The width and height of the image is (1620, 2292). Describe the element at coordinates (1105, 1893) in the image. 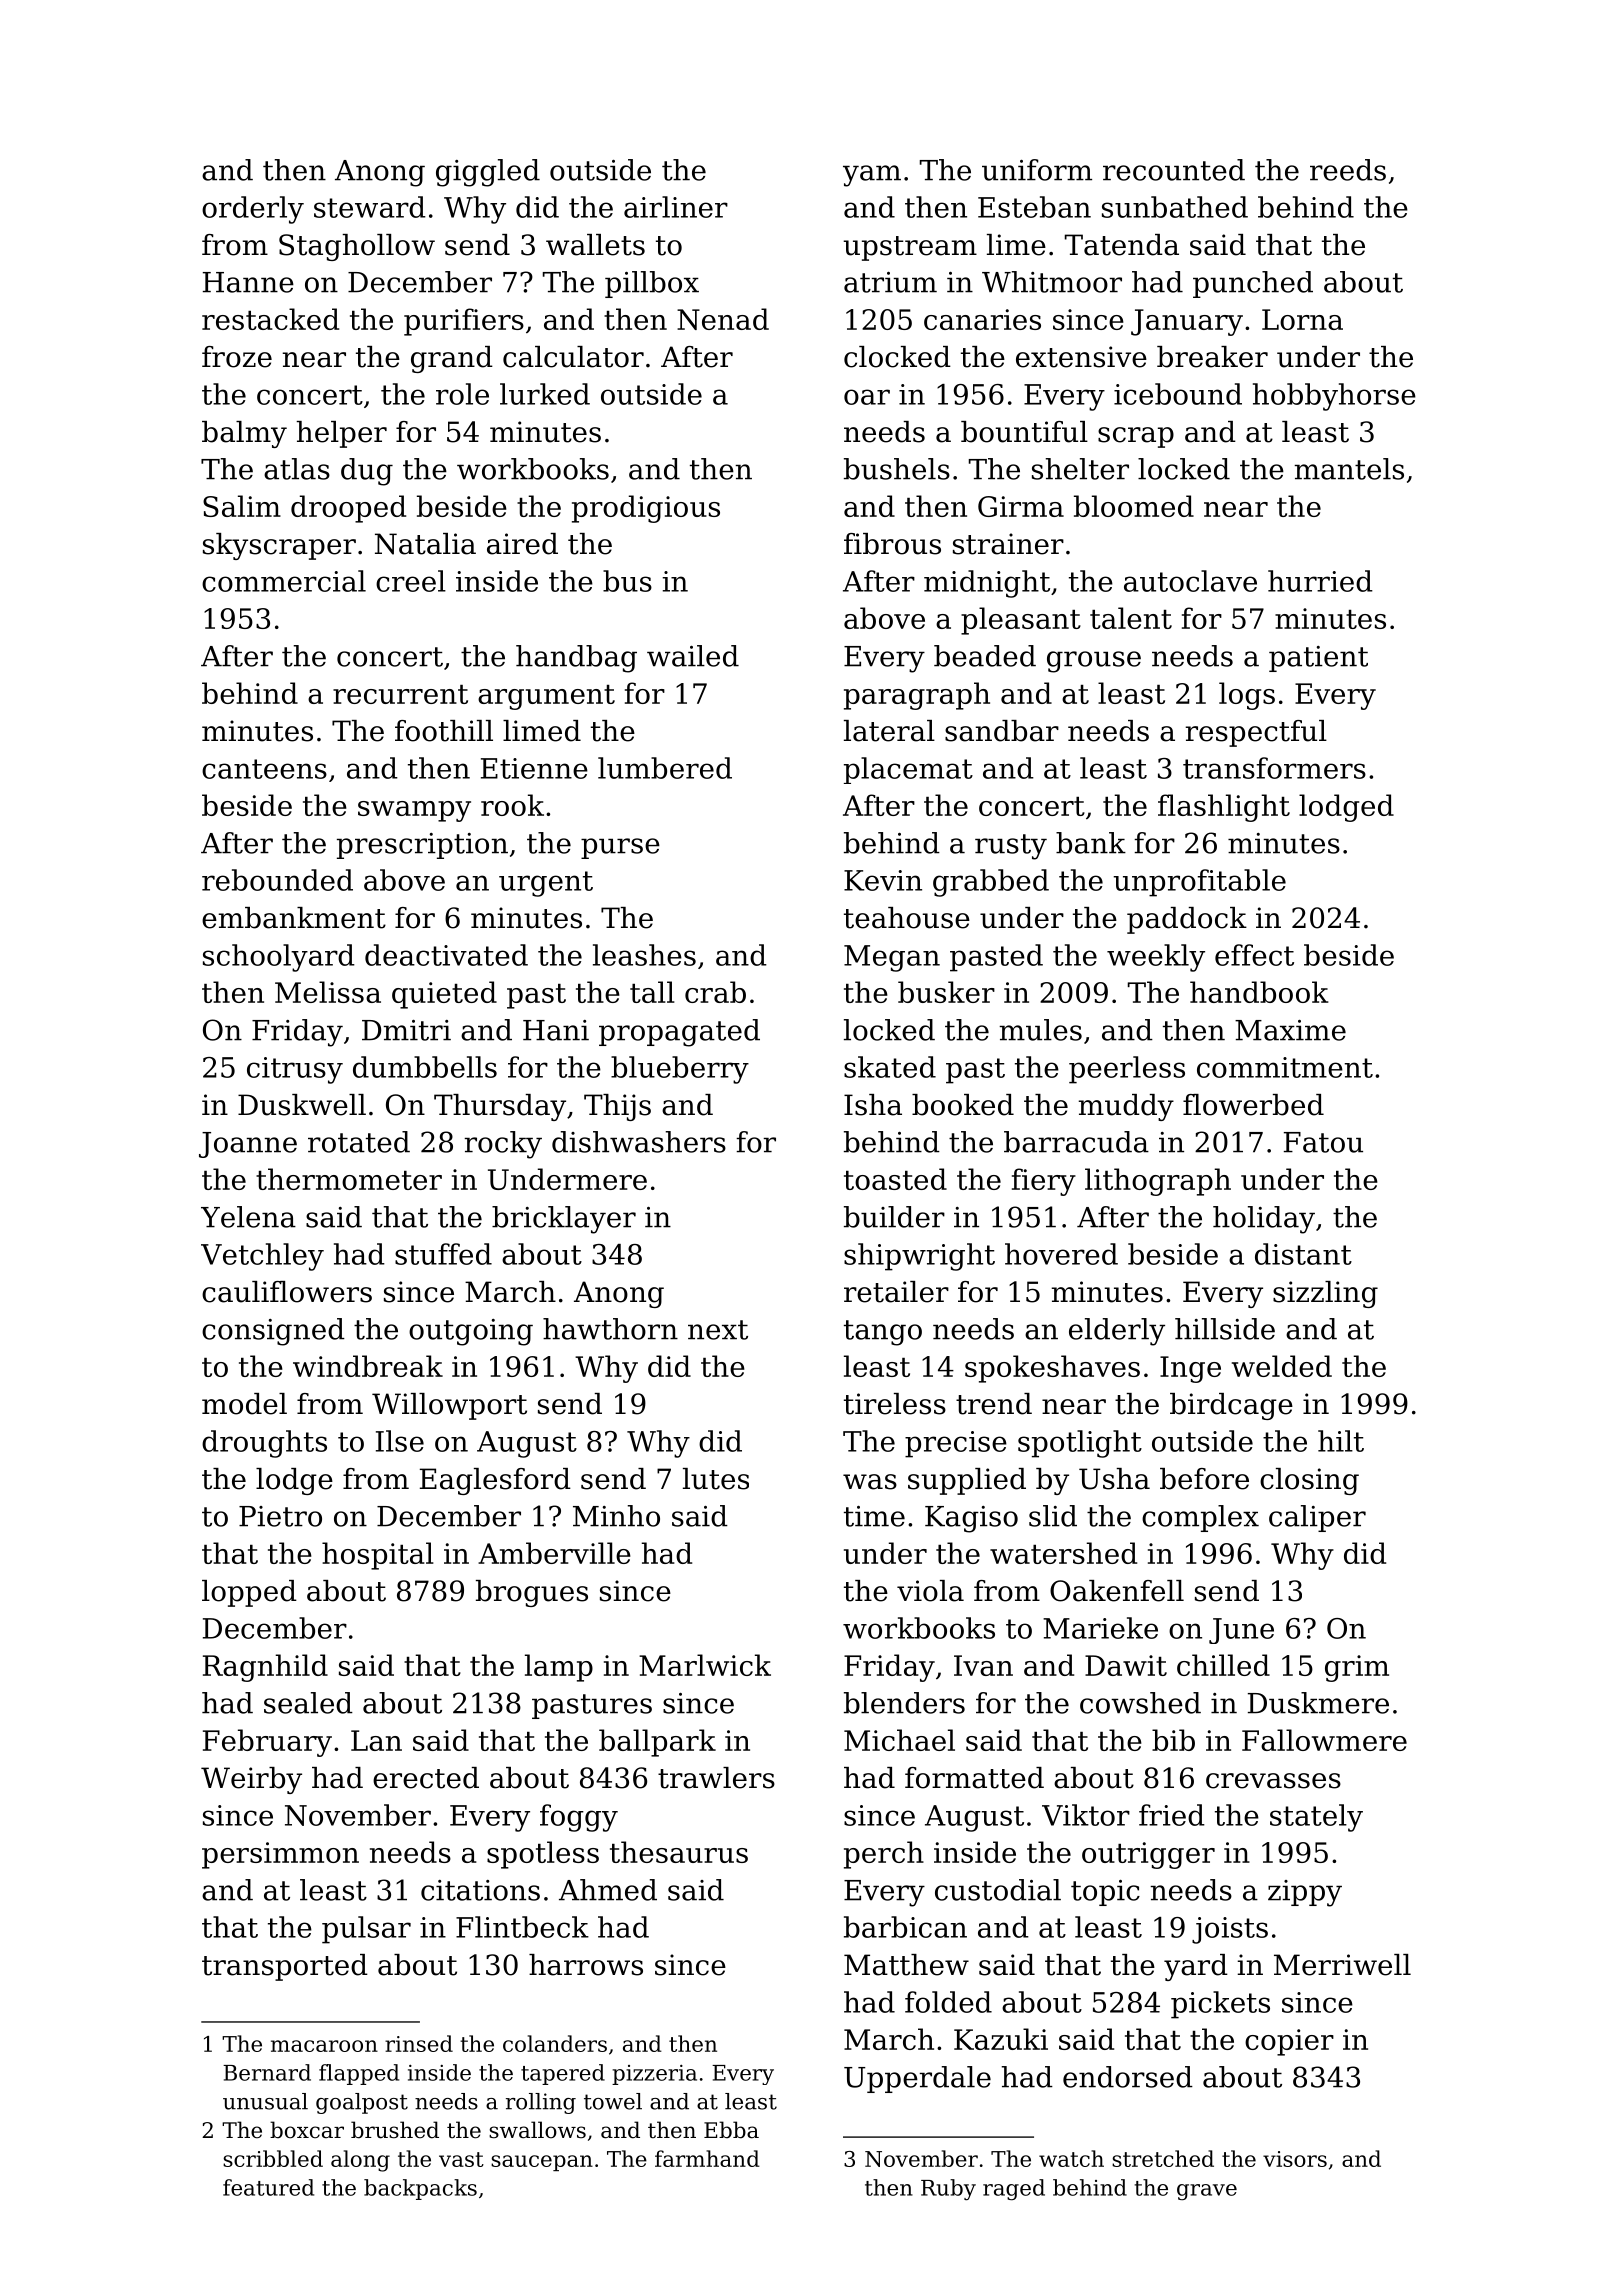

I see `topic` at that location.
